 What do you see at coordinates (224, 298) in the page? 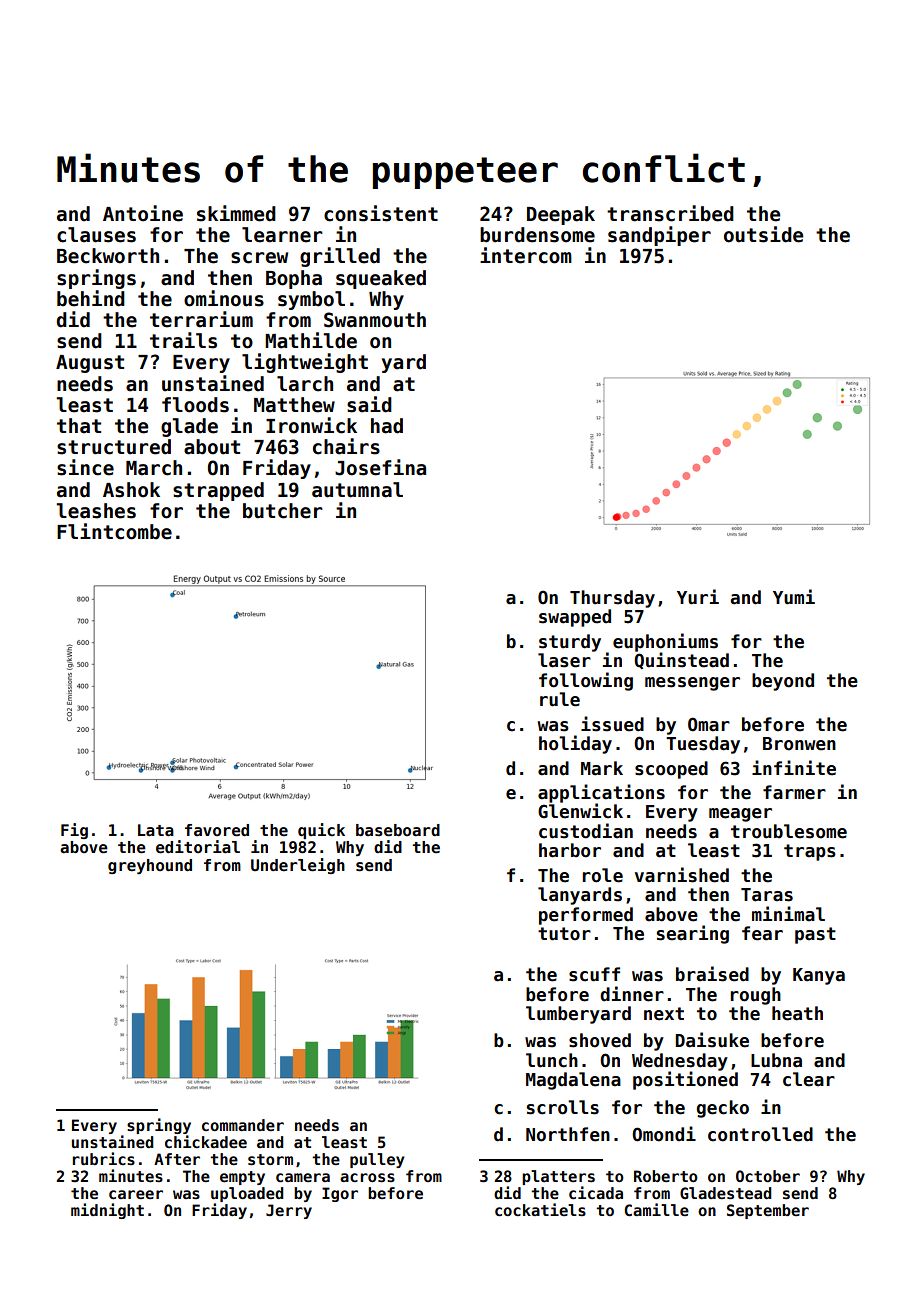
I see `ominous` at bounding box center [224, 298].
